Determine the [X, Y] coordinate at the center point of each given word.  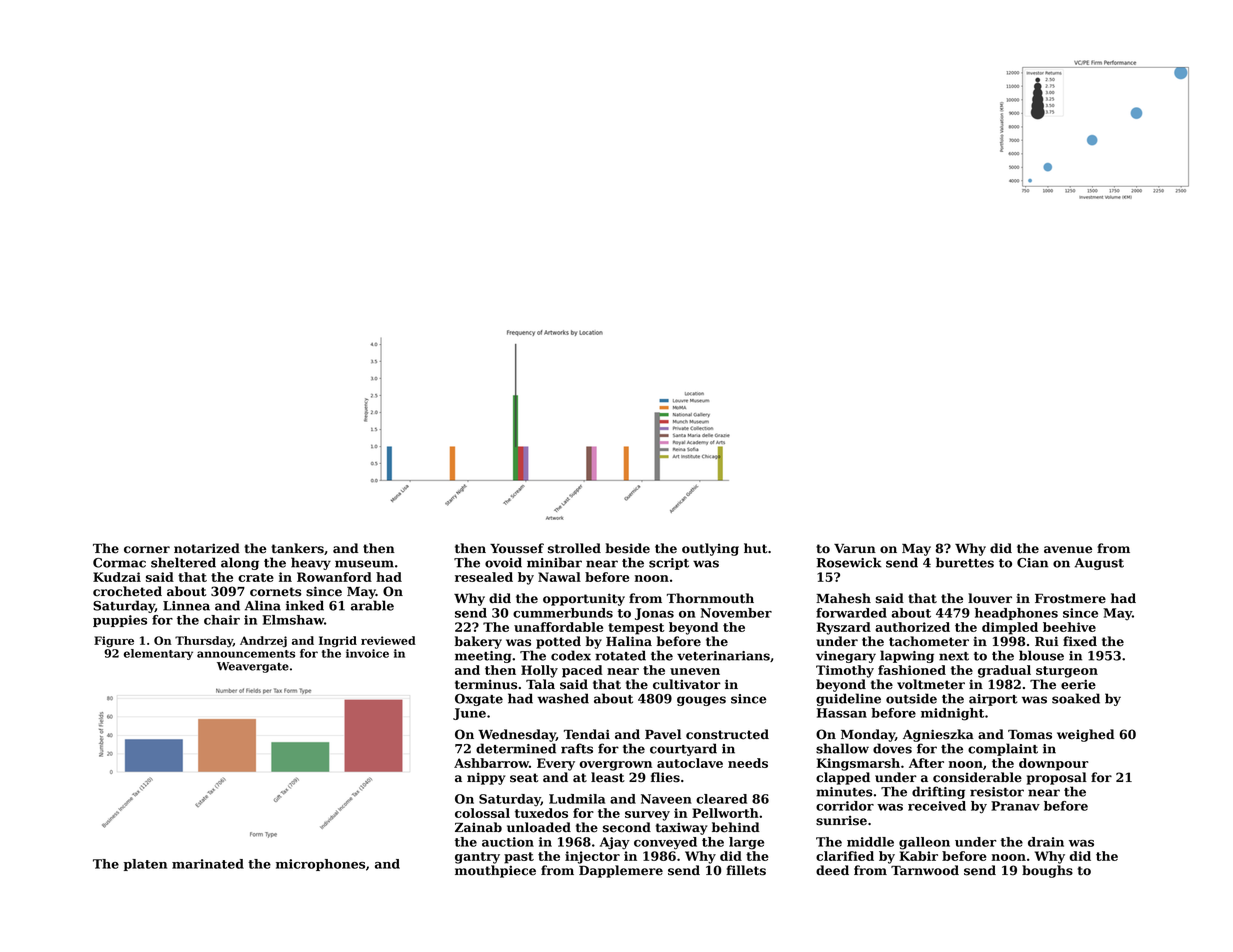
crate [256, 577]
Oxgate [479, 700]
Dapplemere [621, 871]
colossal [482, 813]
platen [145, 865]
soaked [1076, 698]
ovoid [503, 562]
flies [665, 777]
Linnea [186, 606]
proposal [1057, 778]
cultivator [687, 684]
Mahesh [843, 598]
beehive [1069, 627]
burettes [965, 562]
